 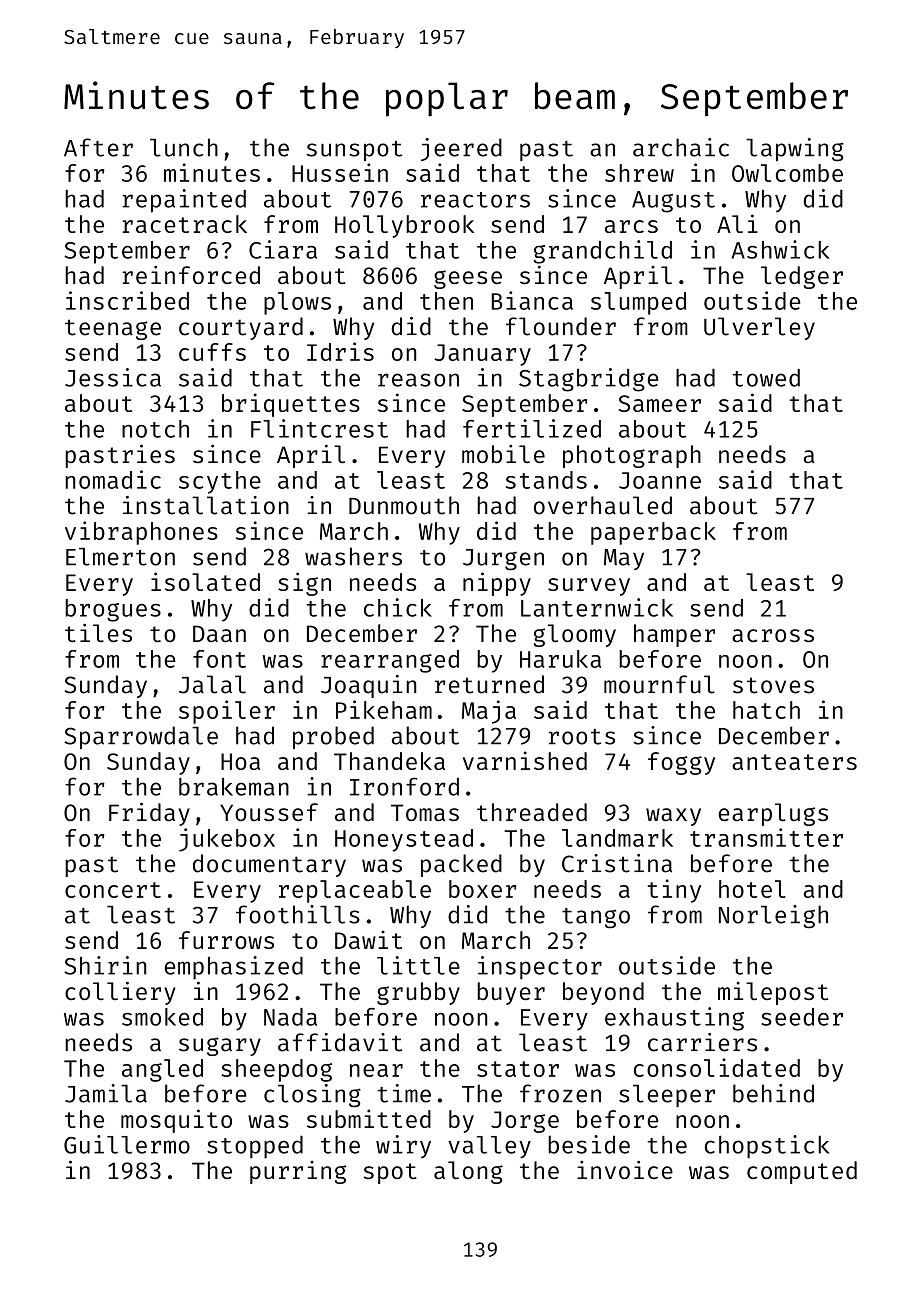 I want to click on nomadic, so click(x=113, y=479).
